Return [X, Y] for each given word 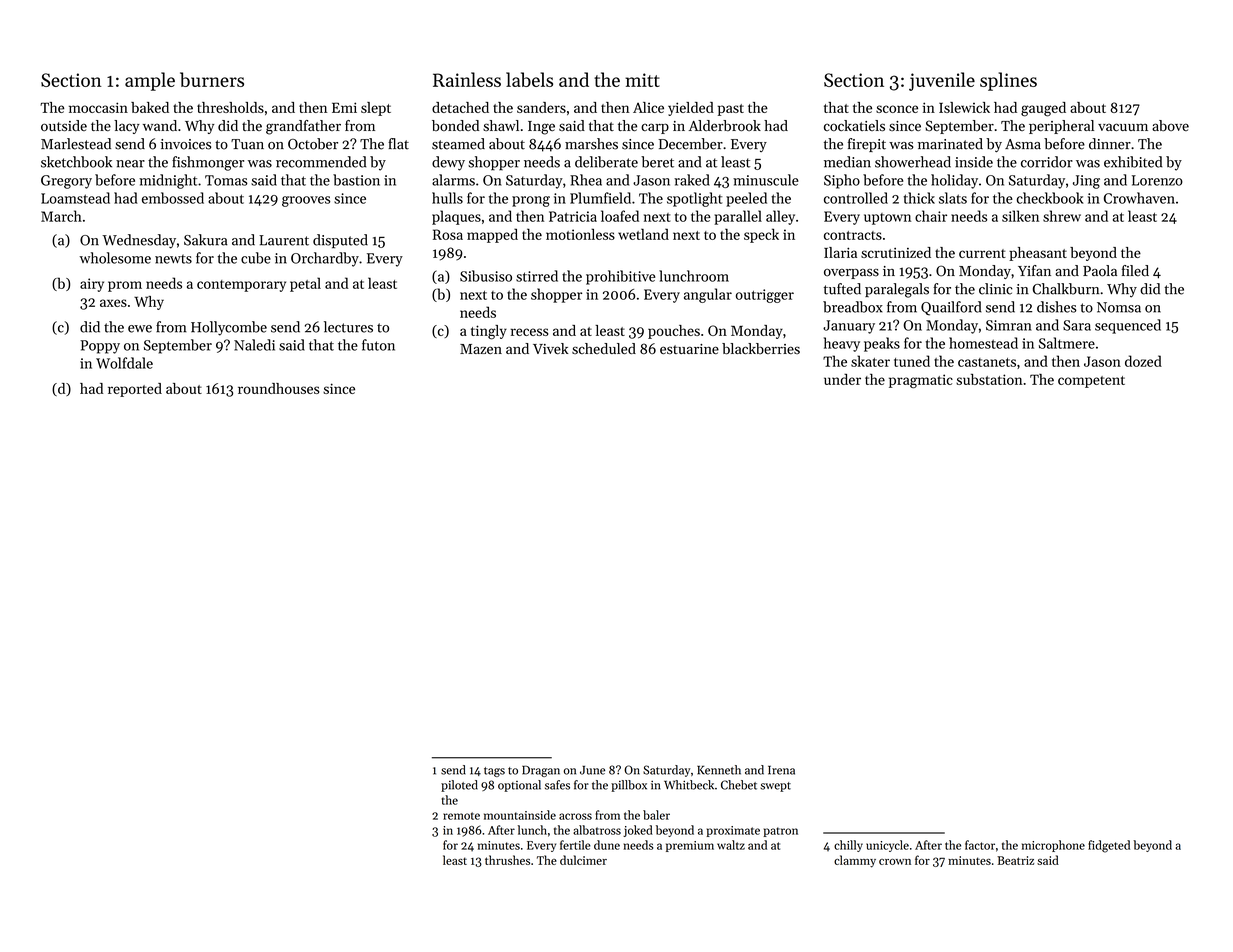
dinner [1110, 144]
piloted [459, 786]
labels [529, 79]
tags [494, 772]
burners [212, 79]
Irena [781, 770]
